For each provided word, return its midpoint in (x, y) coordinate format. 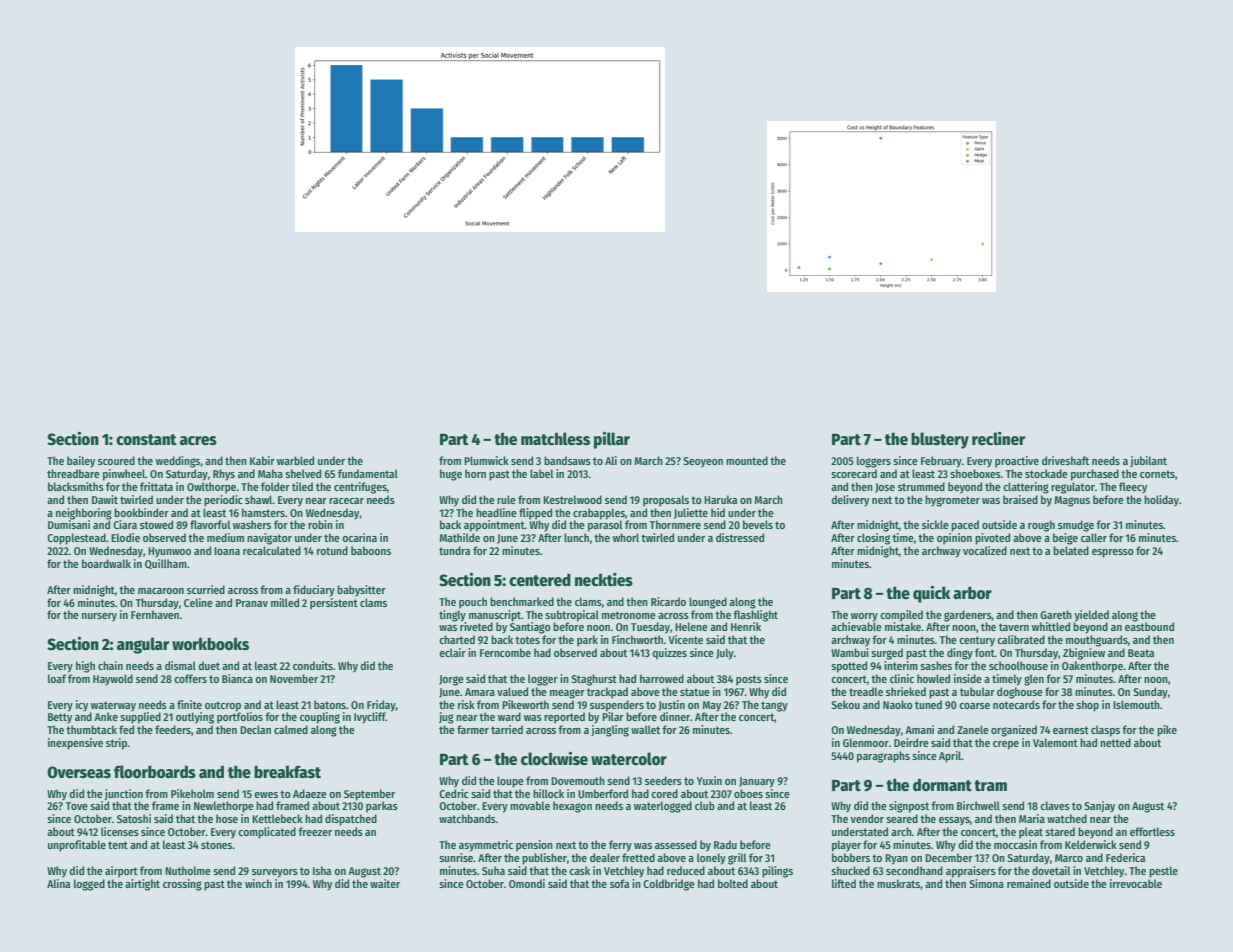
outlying (195, 718)
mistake (903, 626)
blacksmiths (76, 486)
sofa (619, 883)
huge (451, 475)
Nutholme (188, 870)
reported (564, 718)
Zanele (973, 729)
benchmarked (522, 601)
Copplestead (76, 539)
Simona (986, 883)
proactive (1017, 462)
